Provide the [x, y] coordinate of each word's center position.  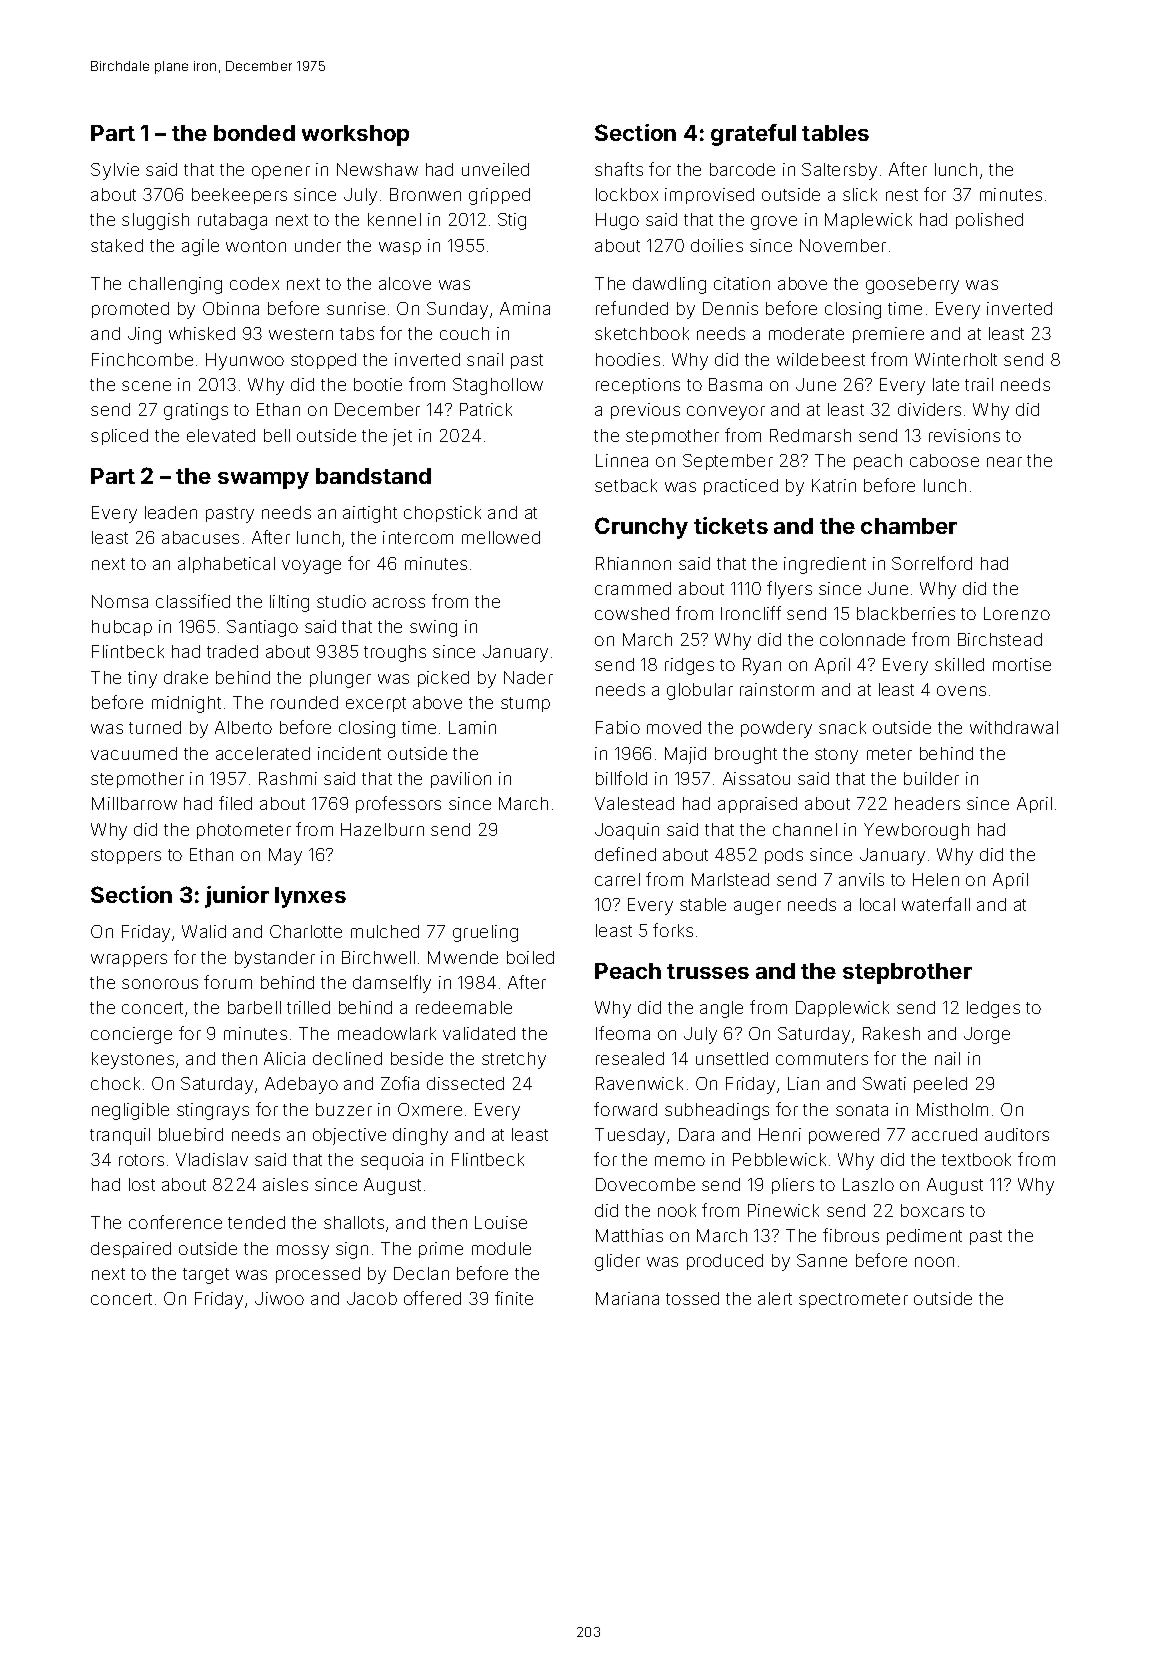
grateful [753, 135]
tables [835, 133]
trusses [708, 971]
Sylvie [115, 171]
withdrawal [1014, 727]
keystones [133, 1060]
